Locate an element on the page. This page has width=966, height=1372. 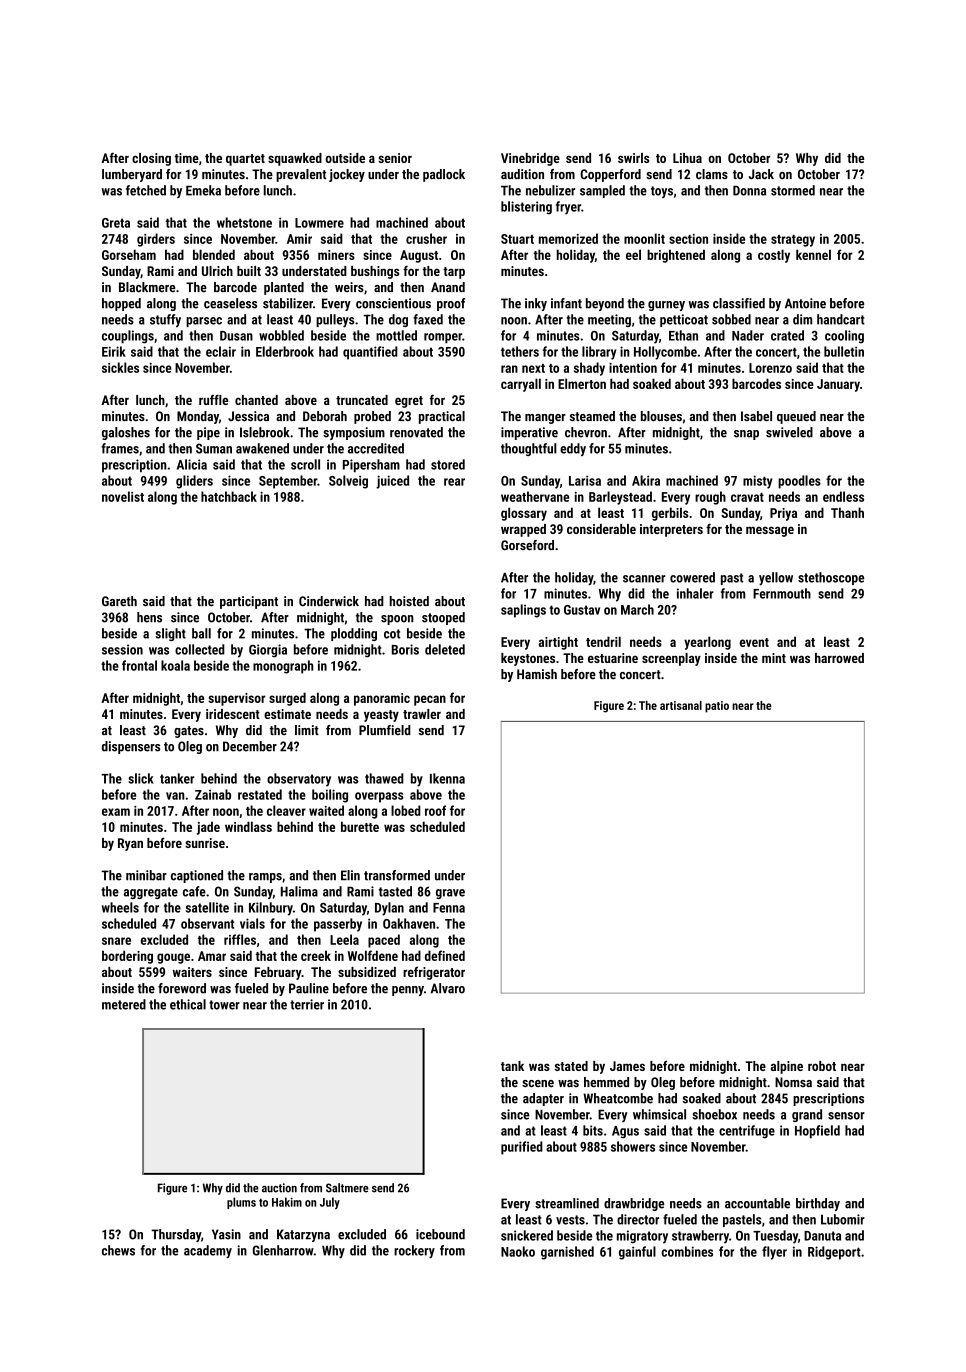
hemmed is located at coordinates (606, 1082).
